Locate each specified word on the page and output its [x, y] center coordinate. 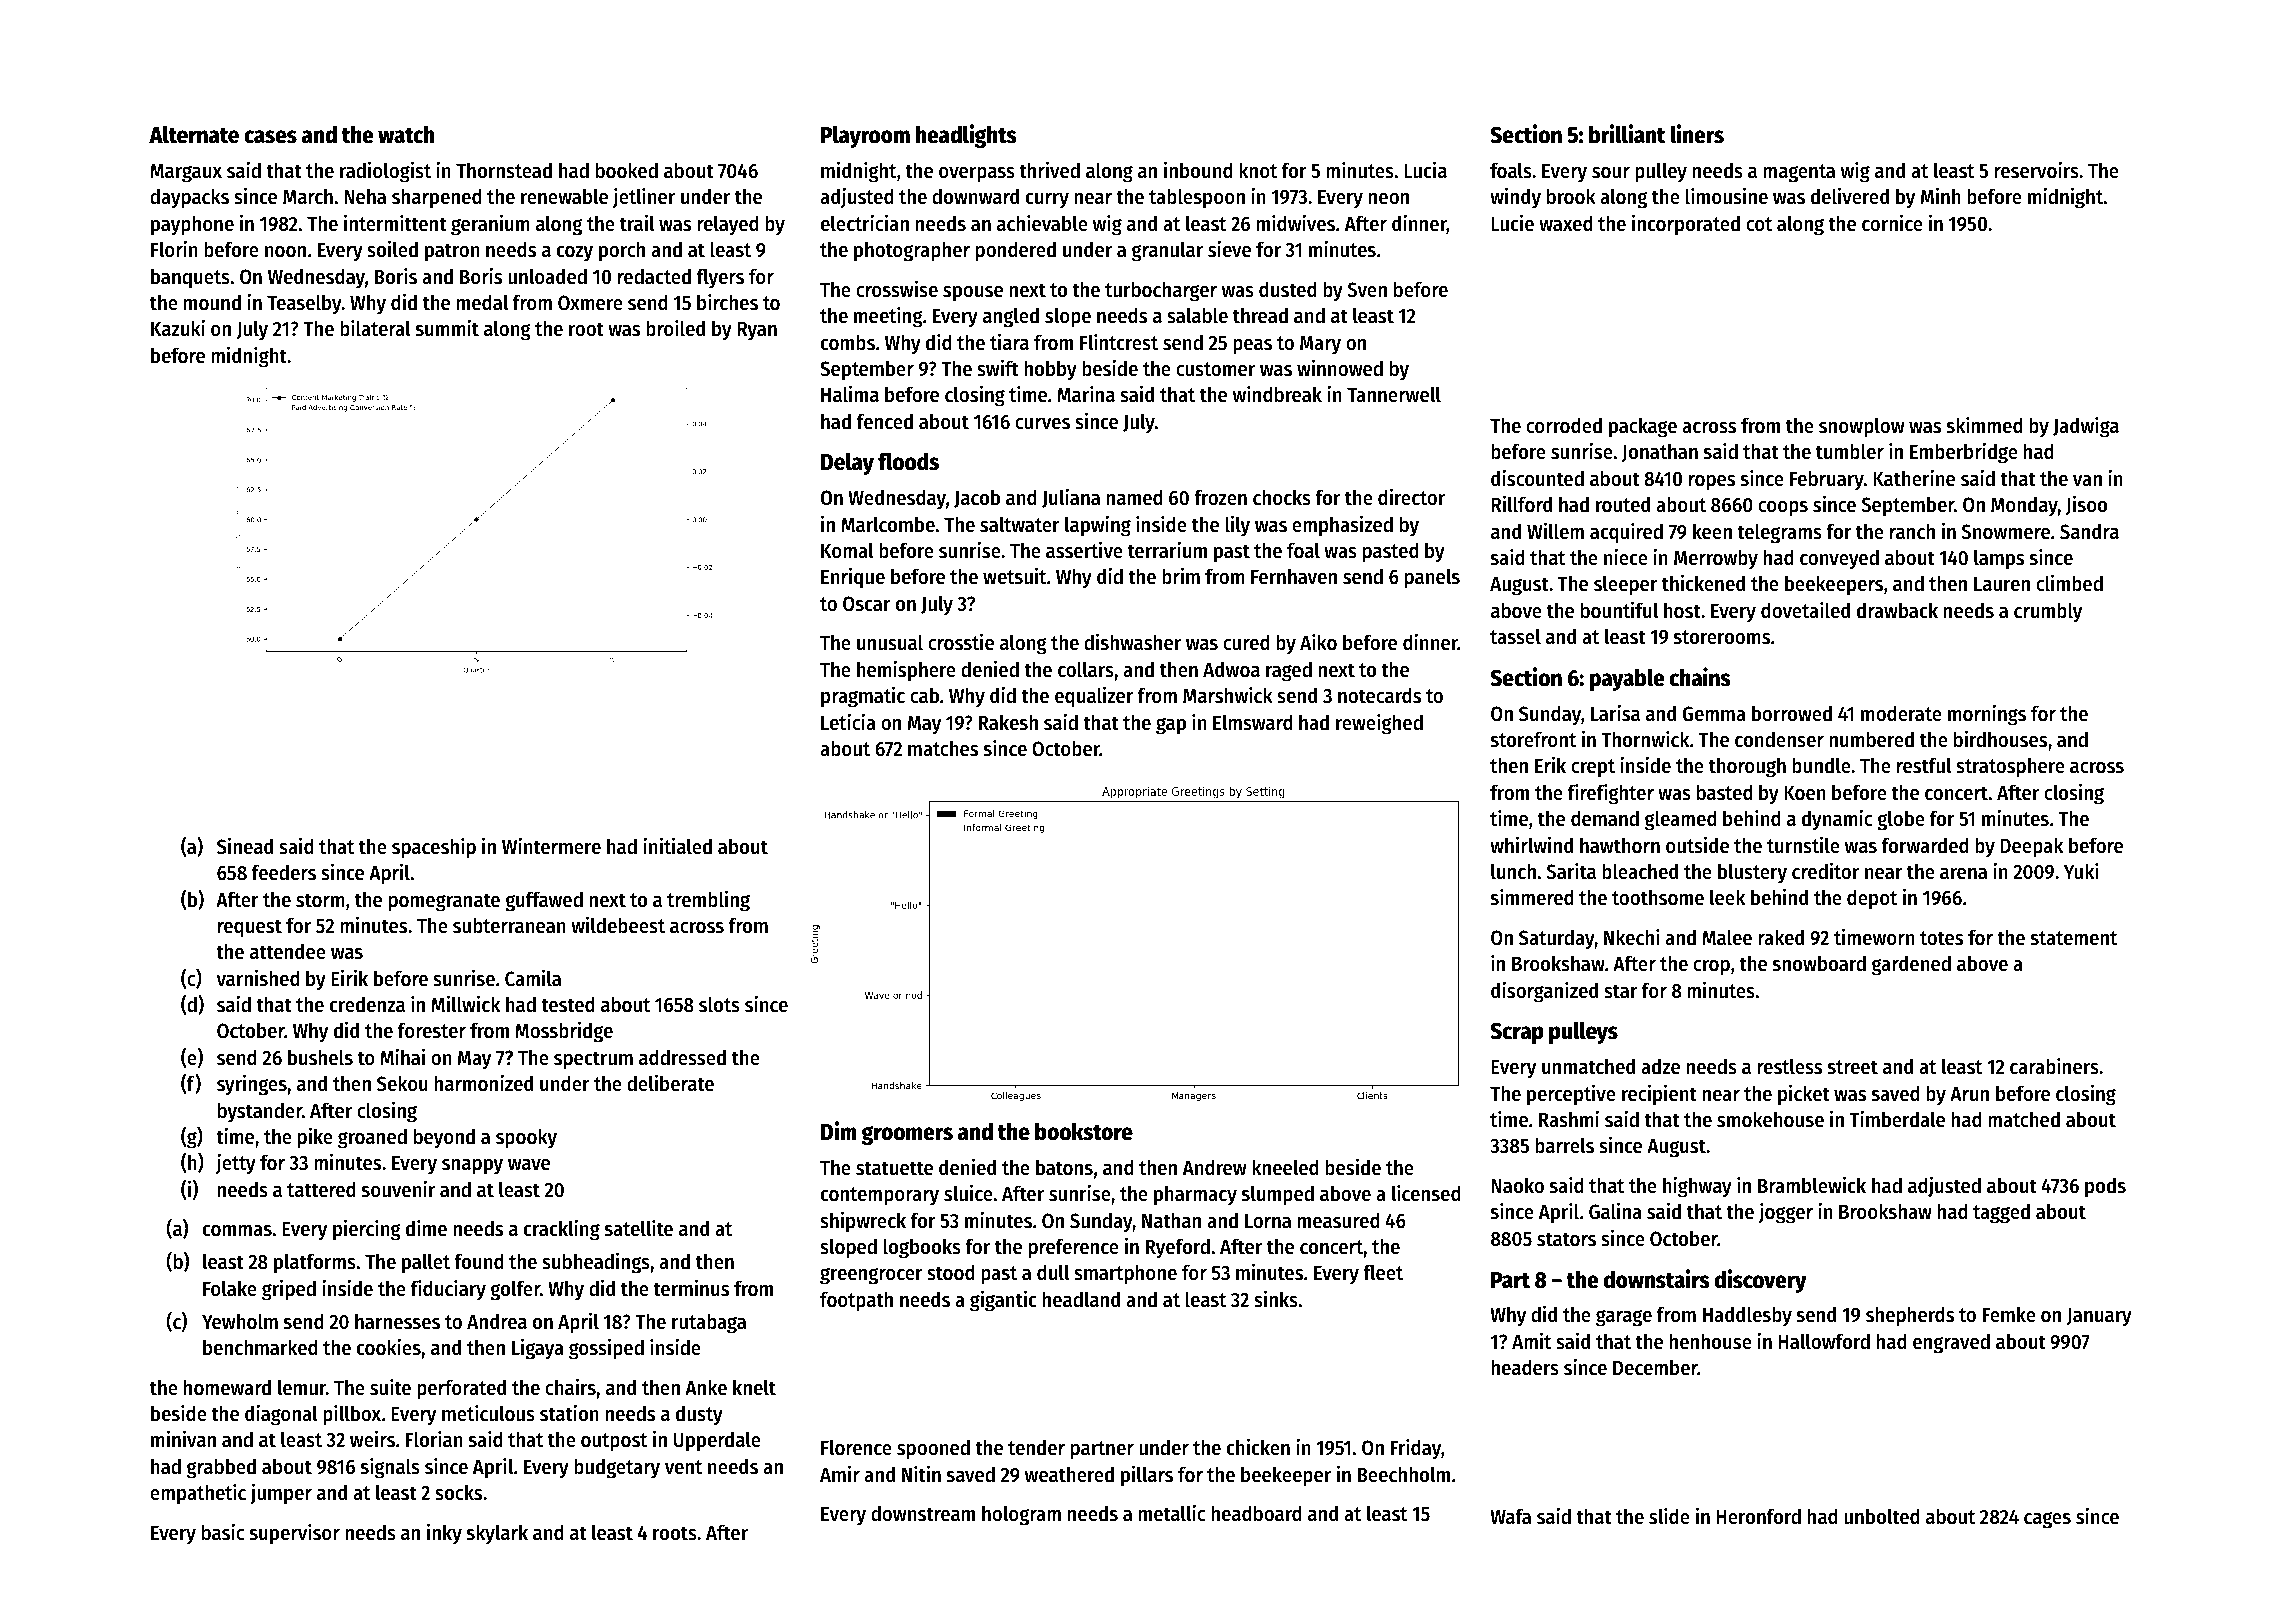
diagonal [281, 1415]
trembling [708, 901]
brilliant [1627, 134]
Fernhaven [1294, 576]
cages [2047, 1520]
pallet [426, 1263]
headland [1081, 1299]
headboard [1256, 1513]
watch [406, 134]
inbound [1198, 170]
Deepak [2031, 847]
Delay [847, 463]
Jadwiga [2086, 427]
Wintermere [551, 846]
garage [1624, 1318]
